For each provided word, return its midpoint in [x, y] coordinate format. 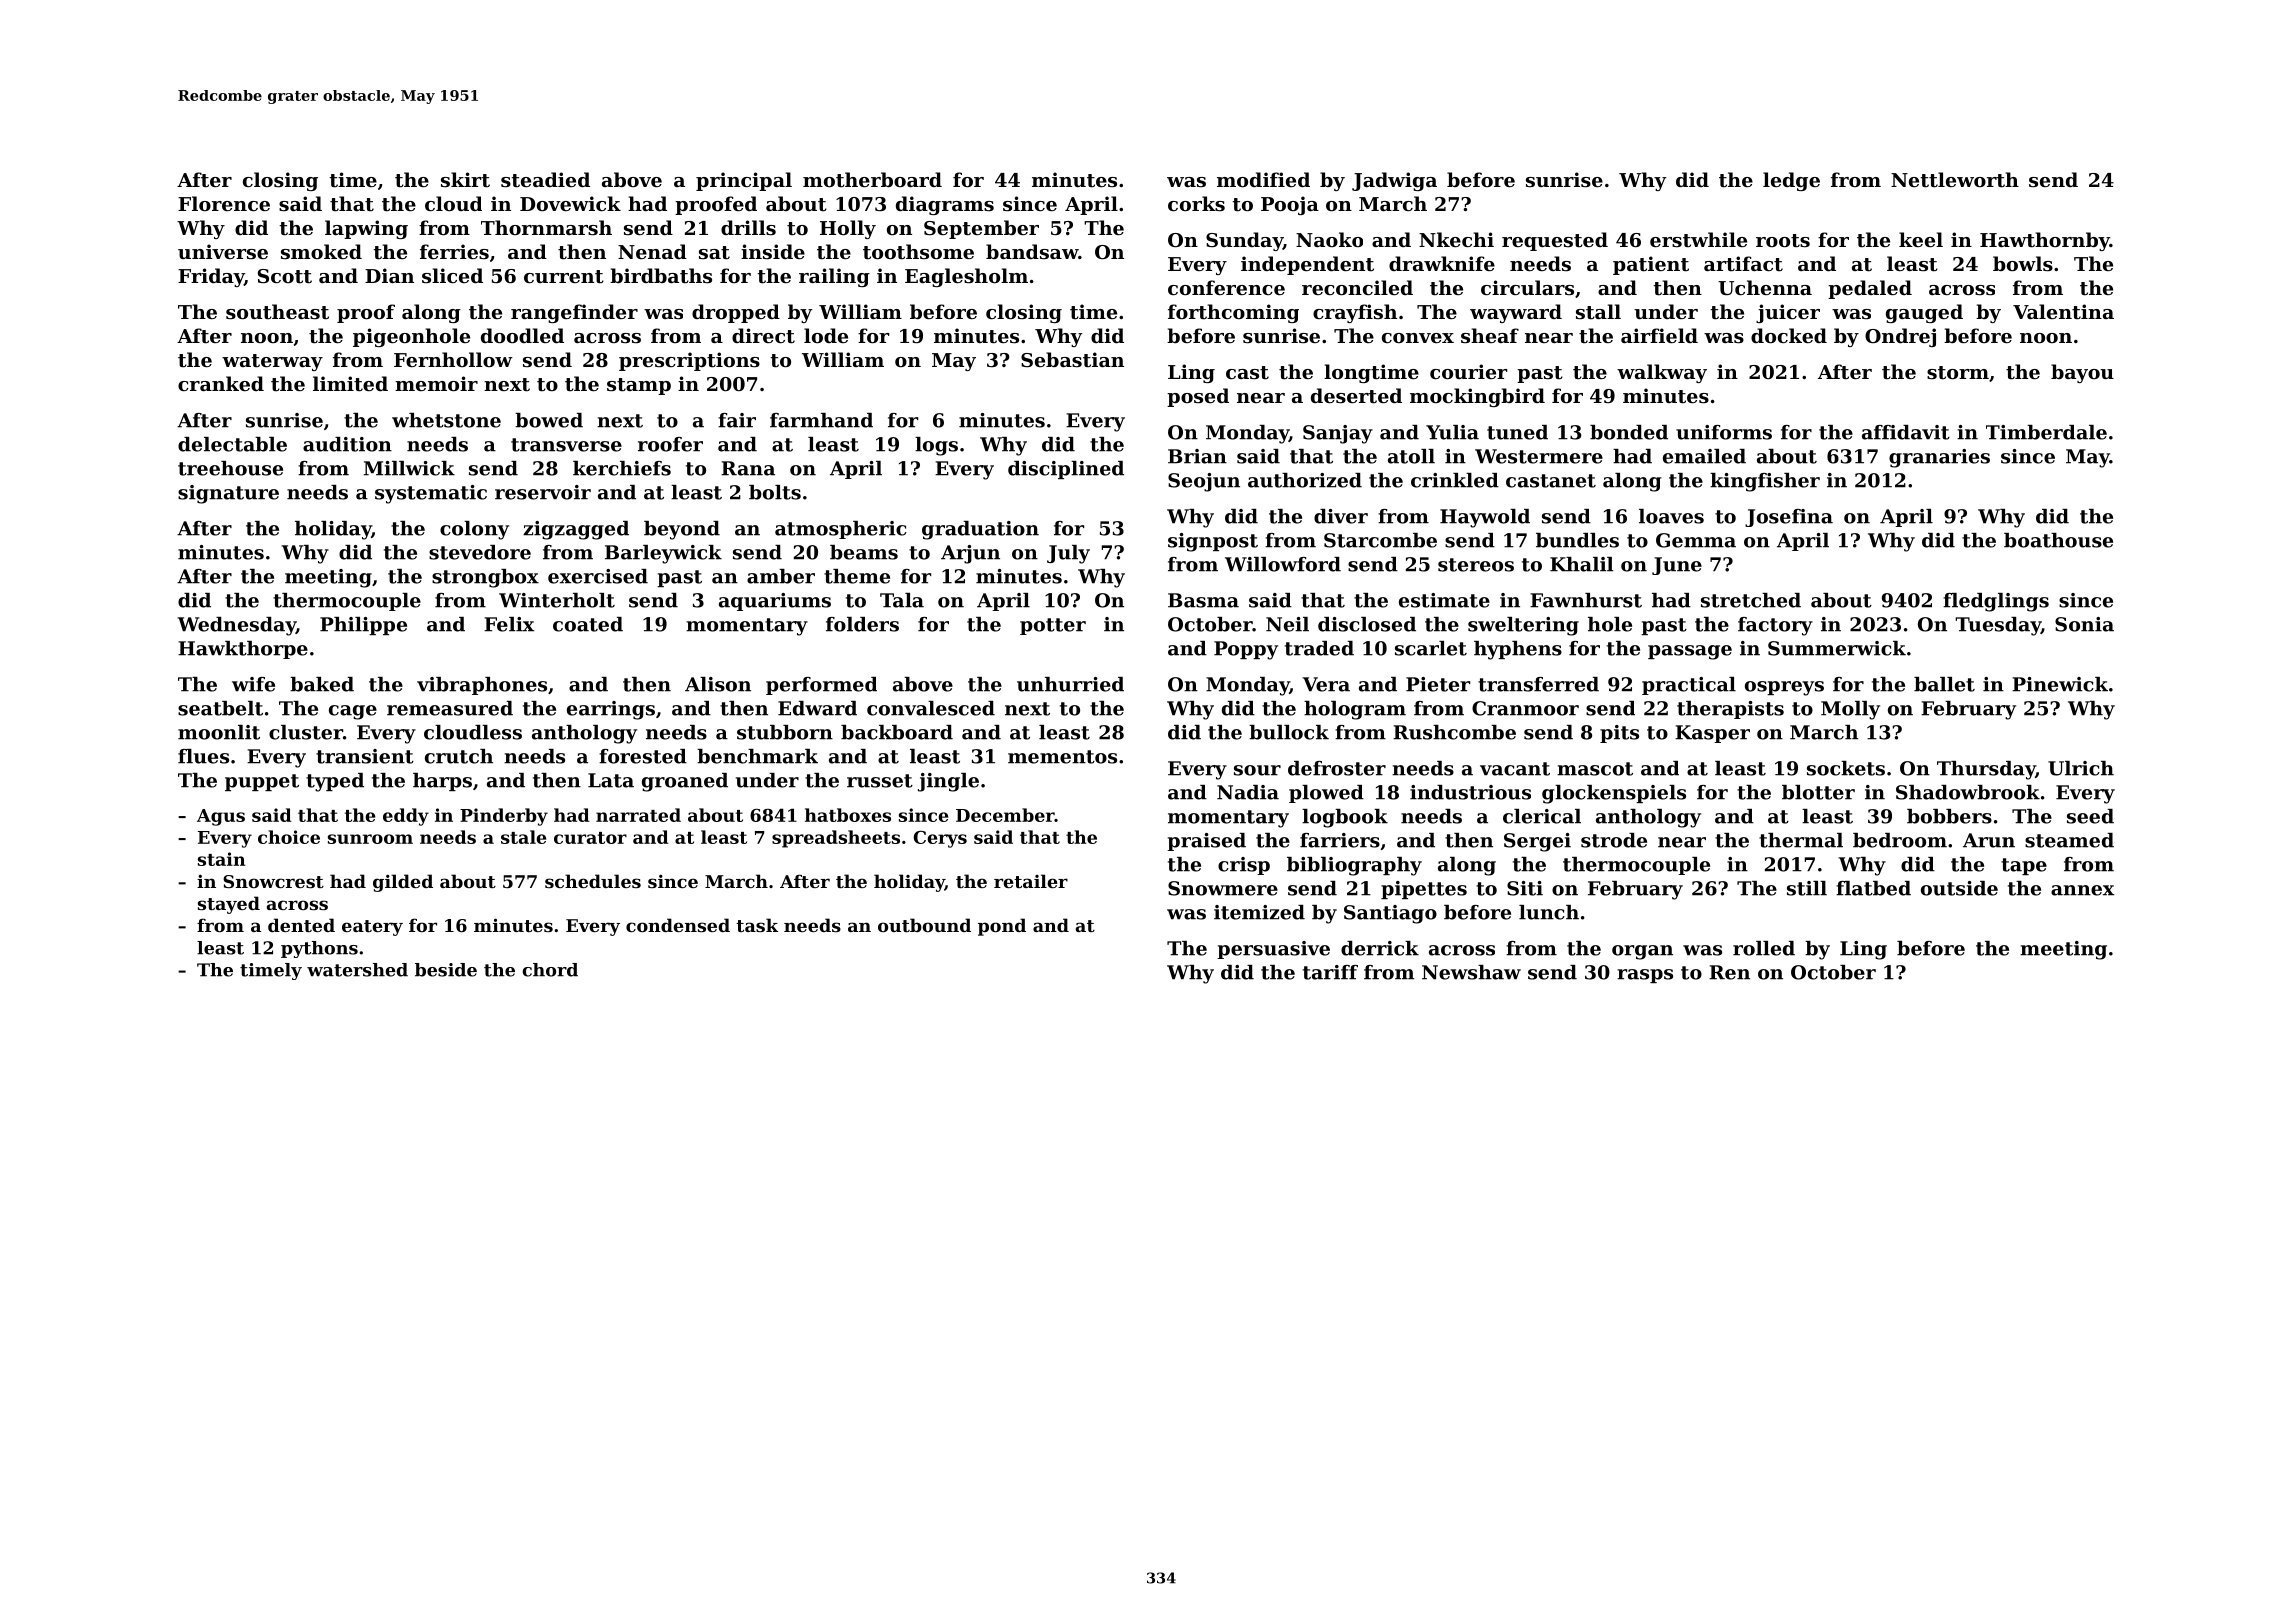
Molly [1850, 710]
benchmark [757, 756]
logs [936, 446]
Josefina [1789, 518]
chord [550, 970]
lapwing [366, 229]
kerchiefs [622, 468]
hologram [1355, 710]
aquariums [775, 602]
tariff [1330, 972]
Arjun [970, 554]
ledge [1791, 181]
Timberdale [2046, 432]
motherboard [872, 179]
